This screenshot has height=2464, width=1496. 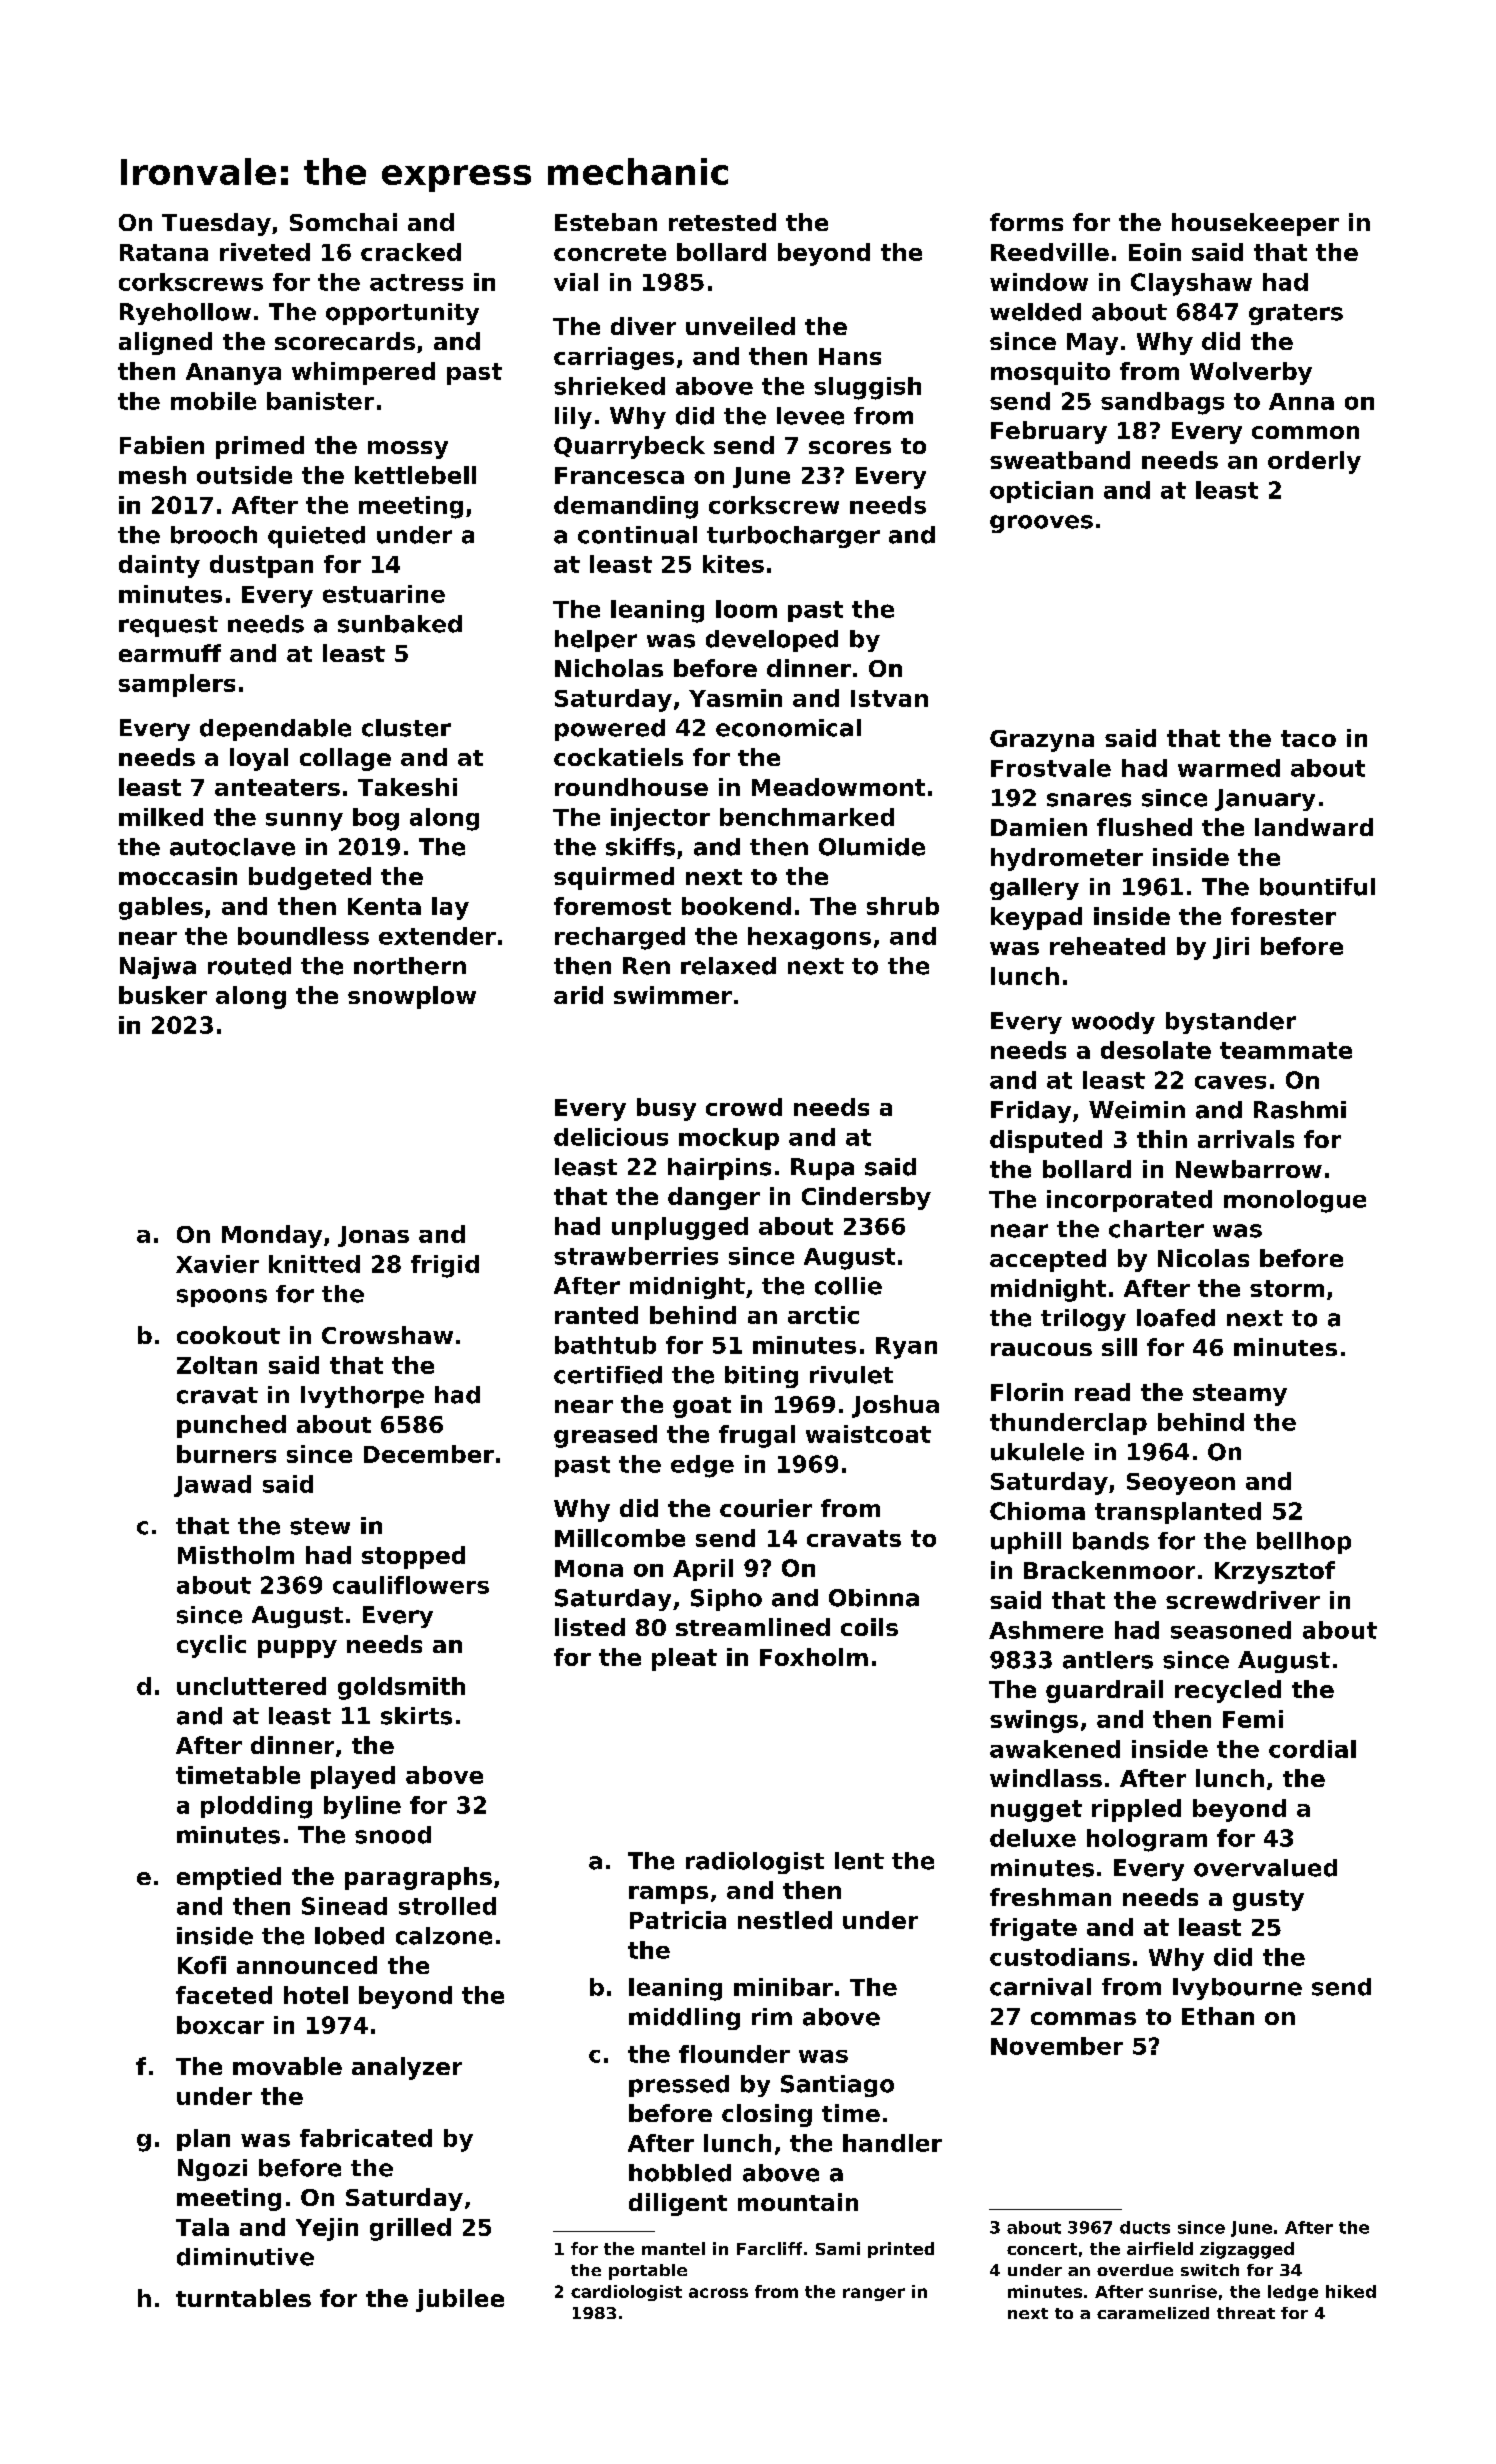 What do you see at coordinates (460, 2300) in the screenshot?
I see `jubilee` at bounding box center [460, 2300].
